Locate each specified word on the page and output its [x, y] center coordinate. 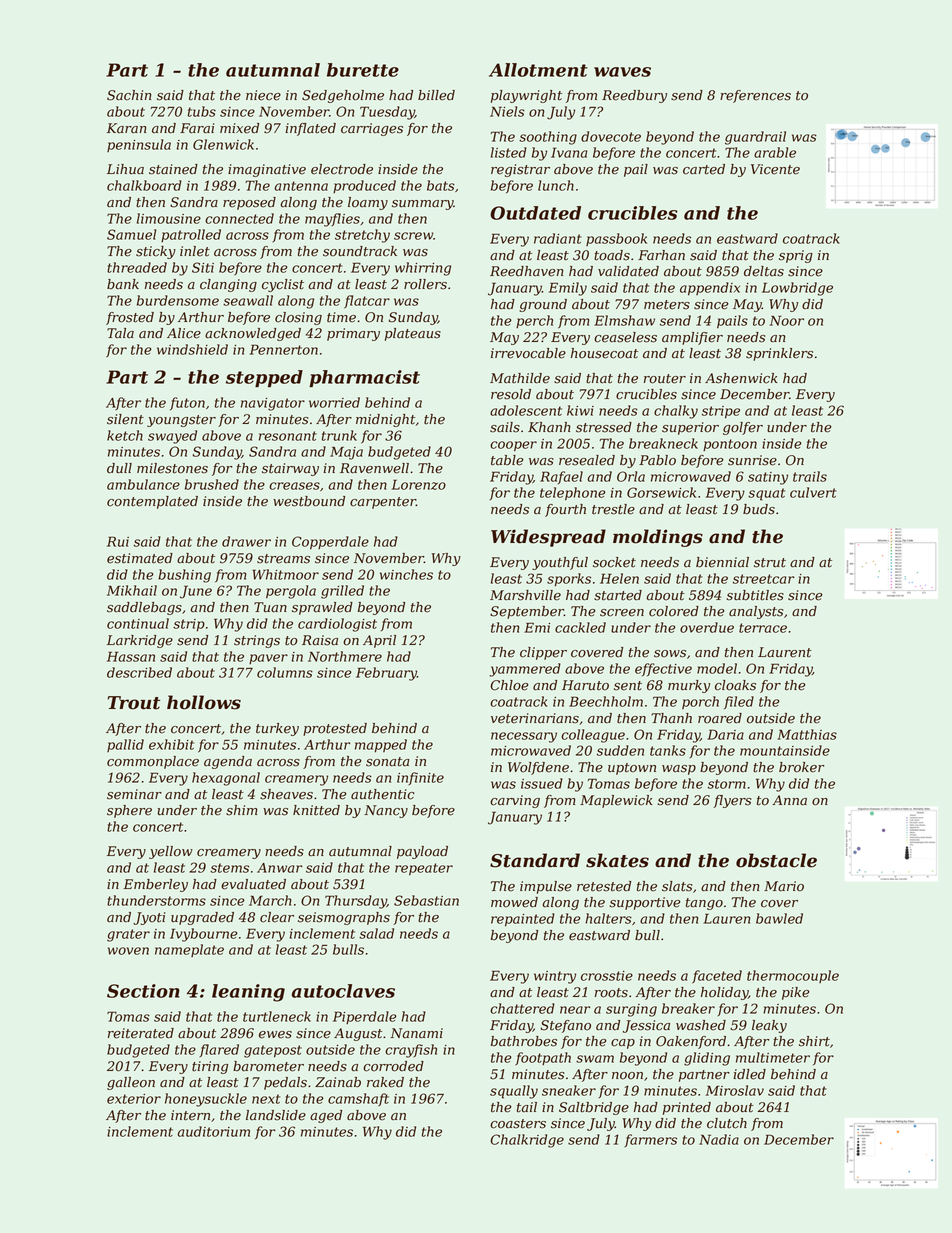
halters [608, 918]
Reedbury [634, 96]
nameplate [189, 950]
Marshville [525, 595]
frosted [130, 318]
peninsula [139, 145]
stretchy [362, 236]
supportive [645, 903]
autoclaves [343, 991]
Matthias [807, 734]
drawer [246, 541]
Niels [507, 111]
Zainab [338, 1082]
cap [623, 1044]
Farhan [661, 255]
